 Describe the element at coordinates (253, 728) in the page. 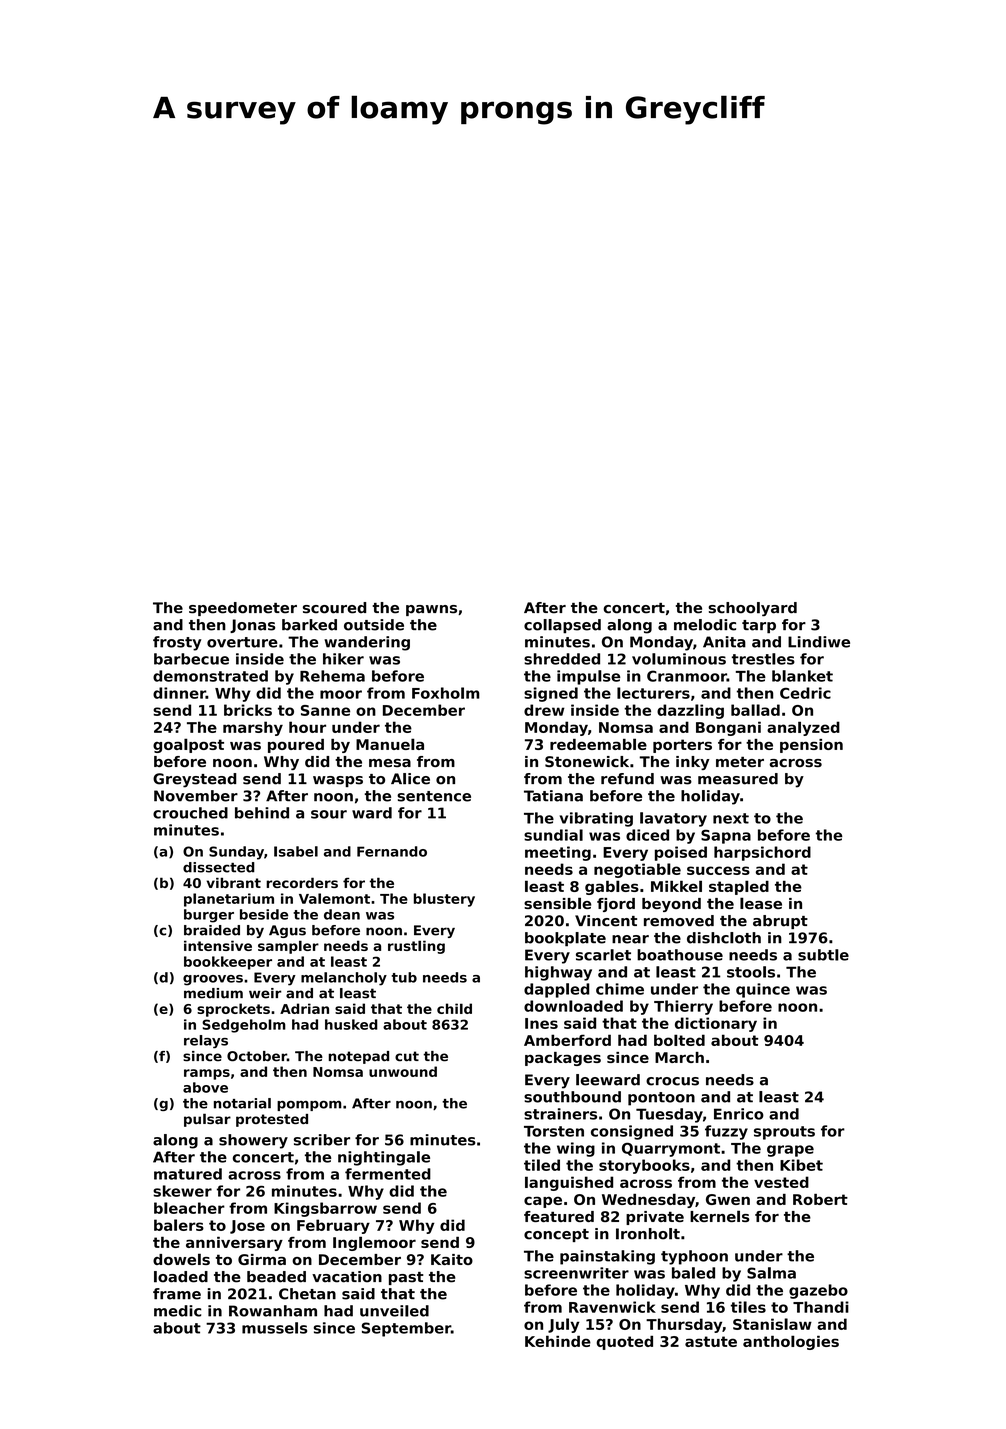

I see `marshy` at that location.
